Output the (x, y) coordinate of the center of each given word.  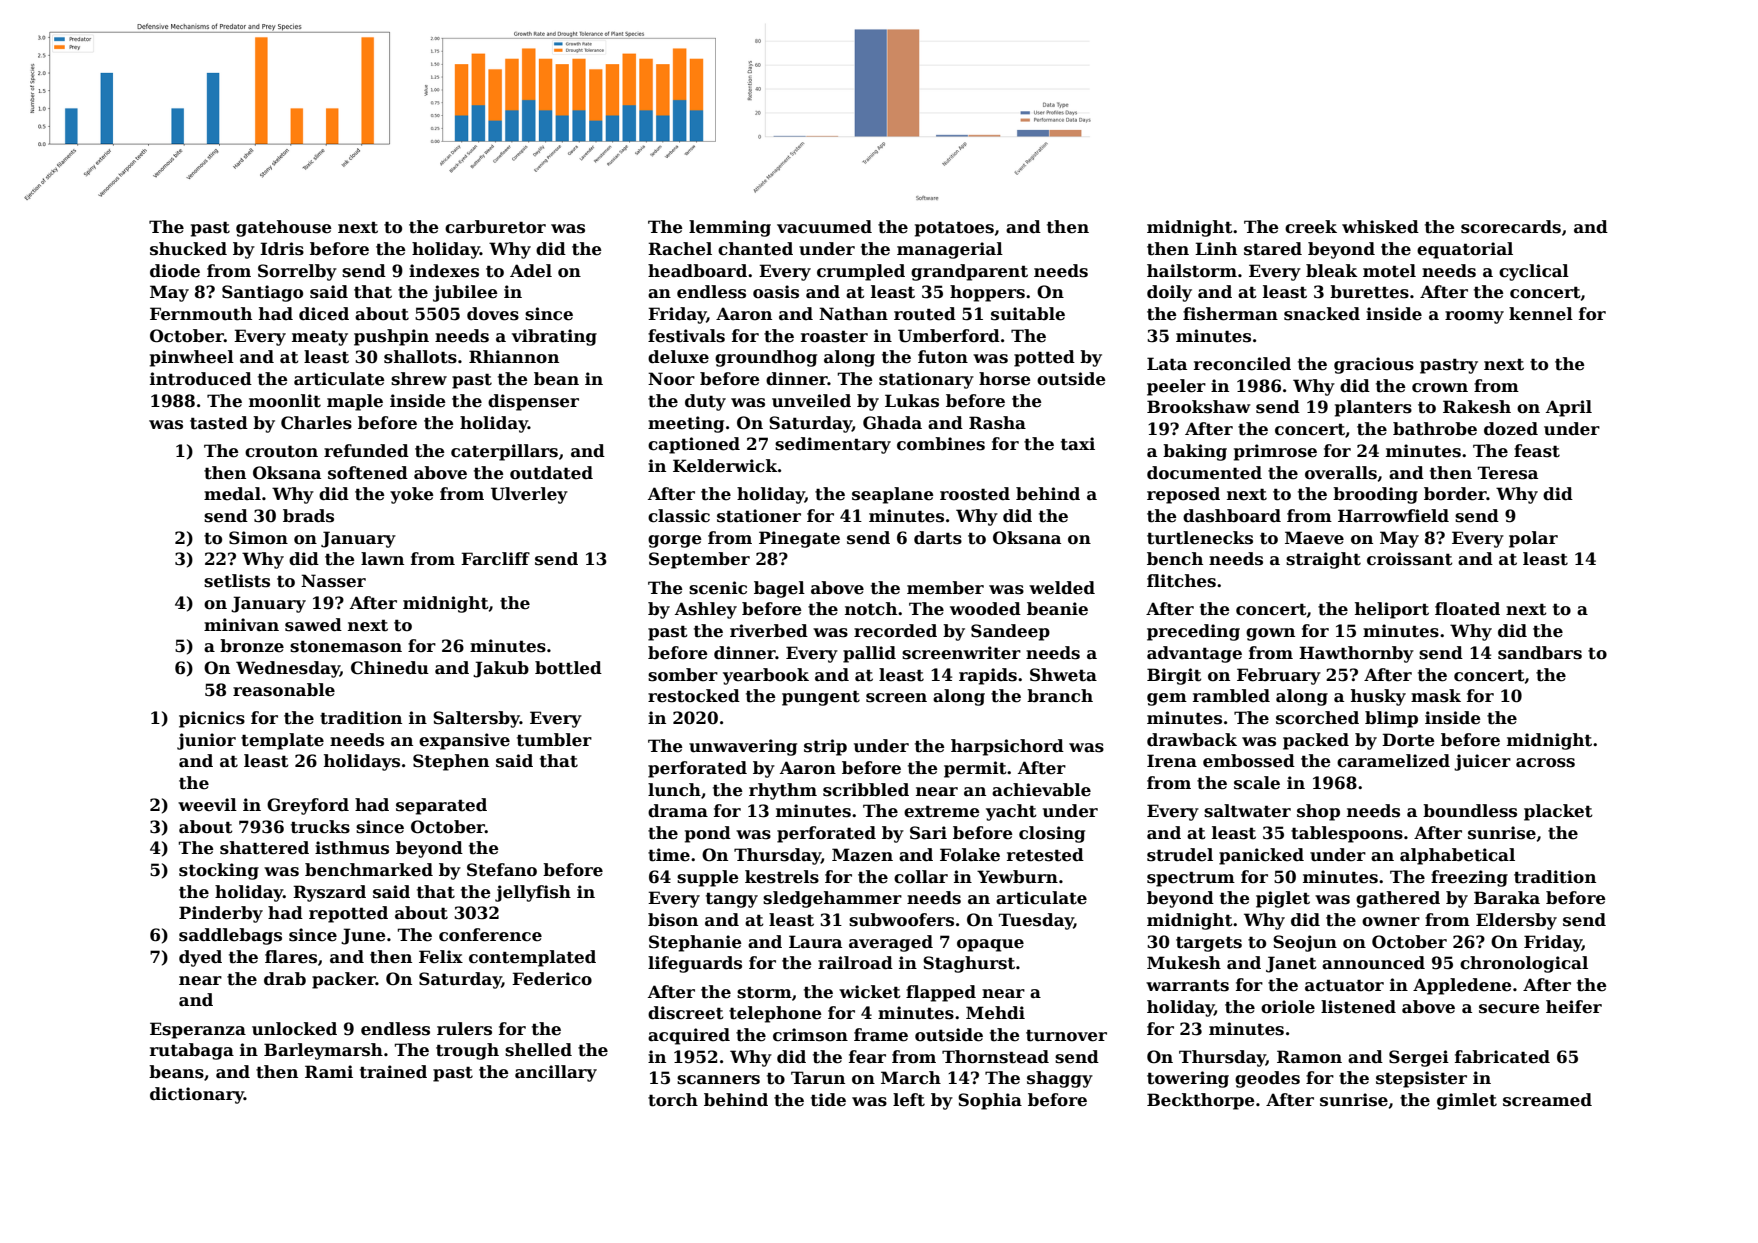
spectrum (1191, 879)
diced (324, 314)
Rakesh (1477, 407)
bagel (779, 589)
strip (825, 747)
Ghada (892, 423)
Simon (258, 538)
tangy (732, 900)
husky (1378, 697)
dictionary (197, 1095)
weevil (207, 805)
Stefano (502, 870)
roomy (1474, 317)
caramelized (1393, 761)
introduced (201, 379)
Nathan (853, 314)
